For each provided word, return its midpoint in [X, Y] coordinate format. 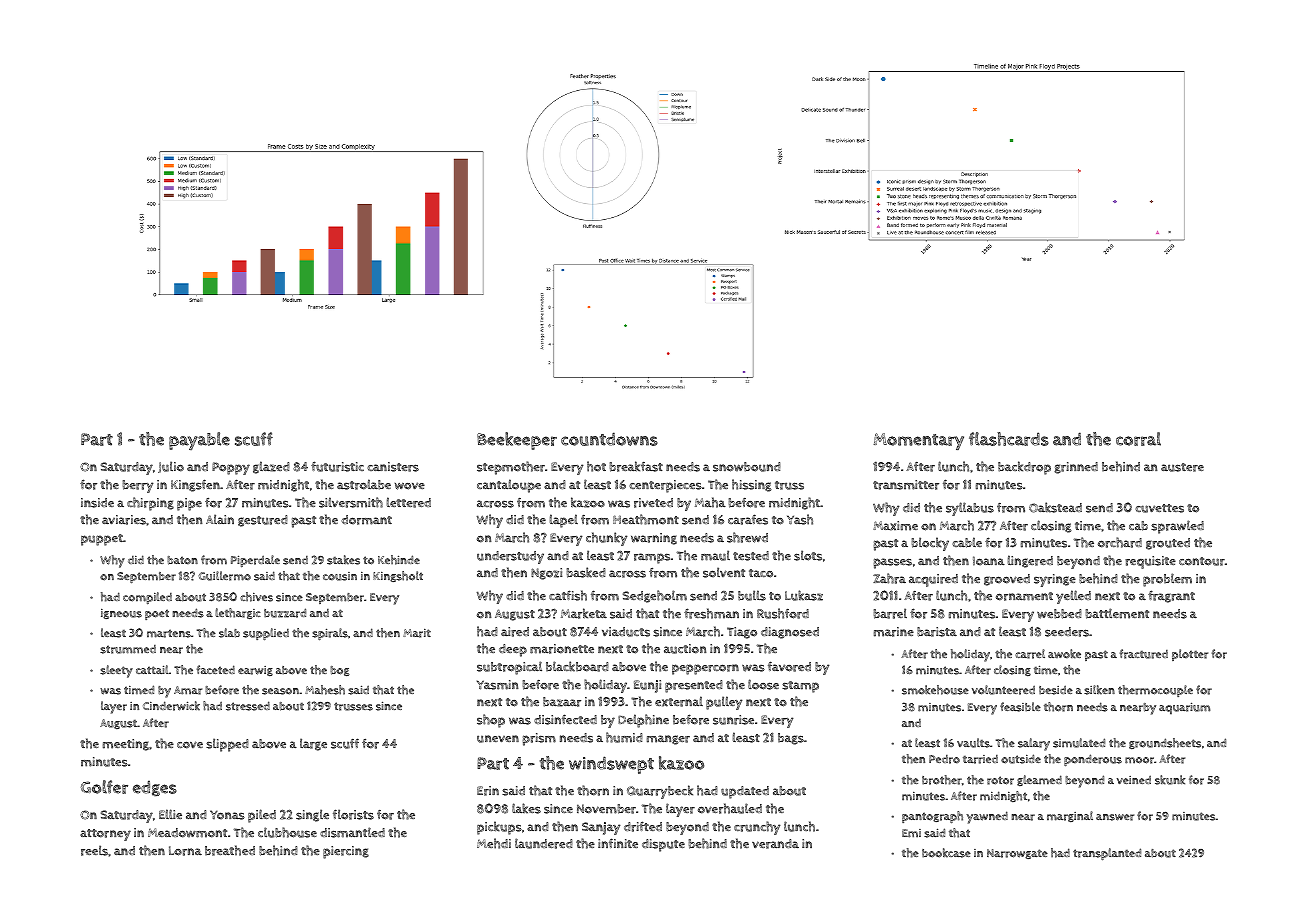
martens [169, 633]
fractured [1144, 654]
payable [199, 441]
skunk [1170, 780]
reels [94, 850]
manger [668, 740]
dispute [663, 845]
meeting [126, 745]
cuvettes [1159, 508]
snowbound [747, 467]
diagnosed [790, 633]
